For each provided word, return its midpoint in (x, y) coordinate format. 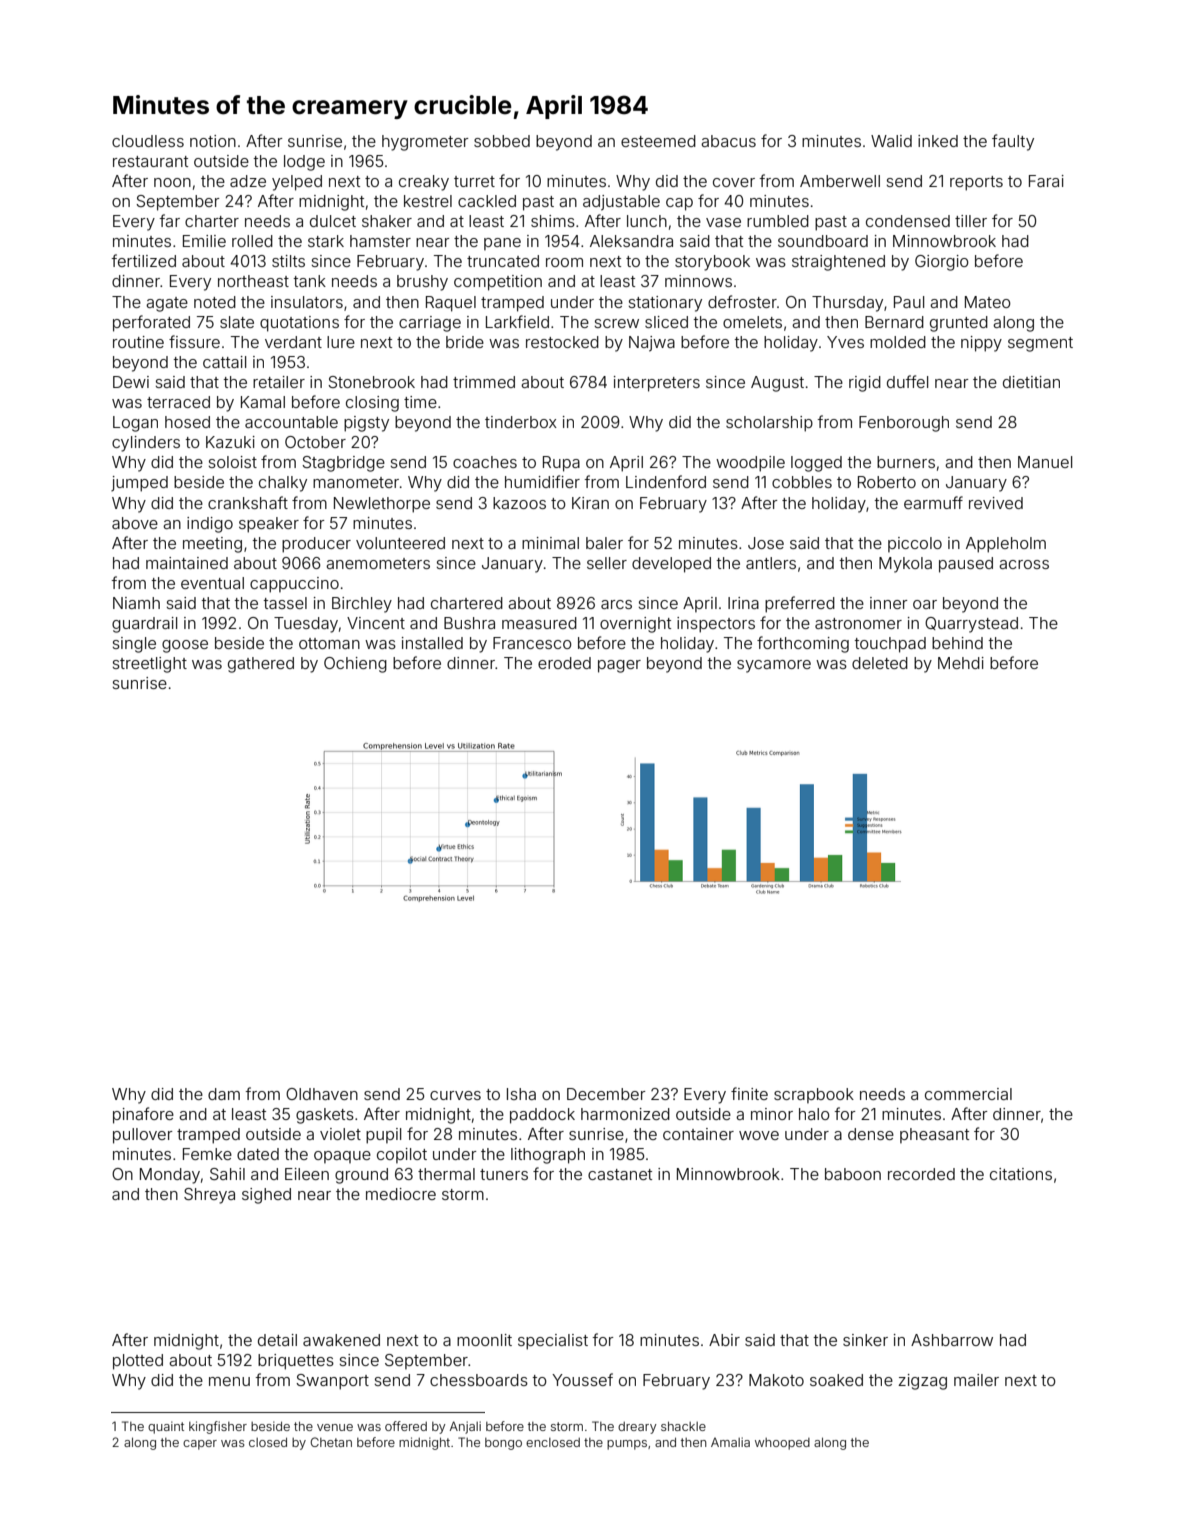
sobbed (502, 141)
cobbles (802, 482)
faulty (1013, 142)
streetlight (149, 665)
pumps (627, 1445)
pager (619, 666)
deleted (880, 663)
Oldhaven (322, 1094)
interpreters (657, 384)
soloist (232, 462)
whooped (782, 1444)
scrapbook (814, 1095)
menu (229, 1381)
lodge (304, 163)
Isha (521, 1094)
